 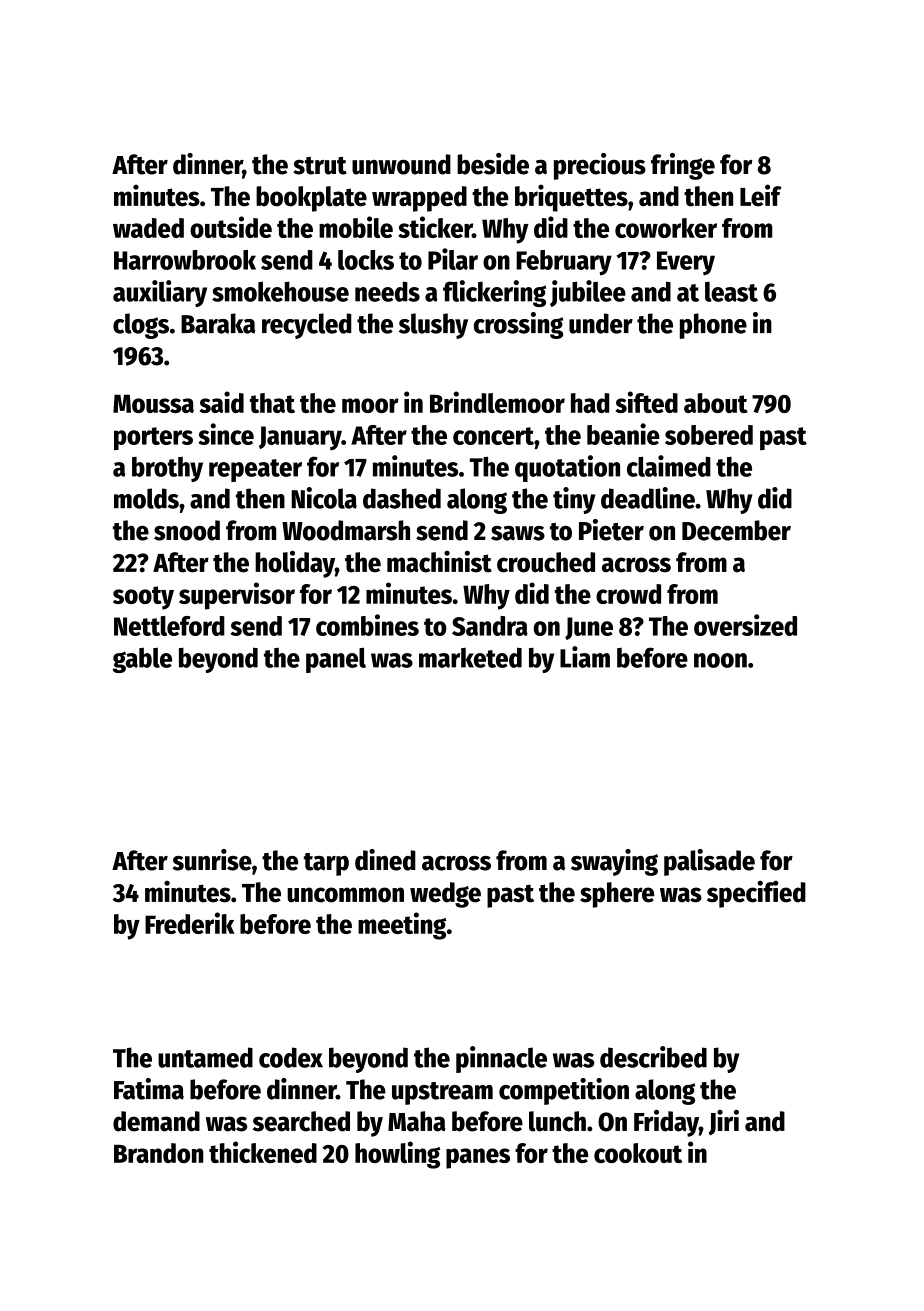 What do you see at coordinates (385, 860) in the image?
I see `dined` at bounding box center [385, 860].
